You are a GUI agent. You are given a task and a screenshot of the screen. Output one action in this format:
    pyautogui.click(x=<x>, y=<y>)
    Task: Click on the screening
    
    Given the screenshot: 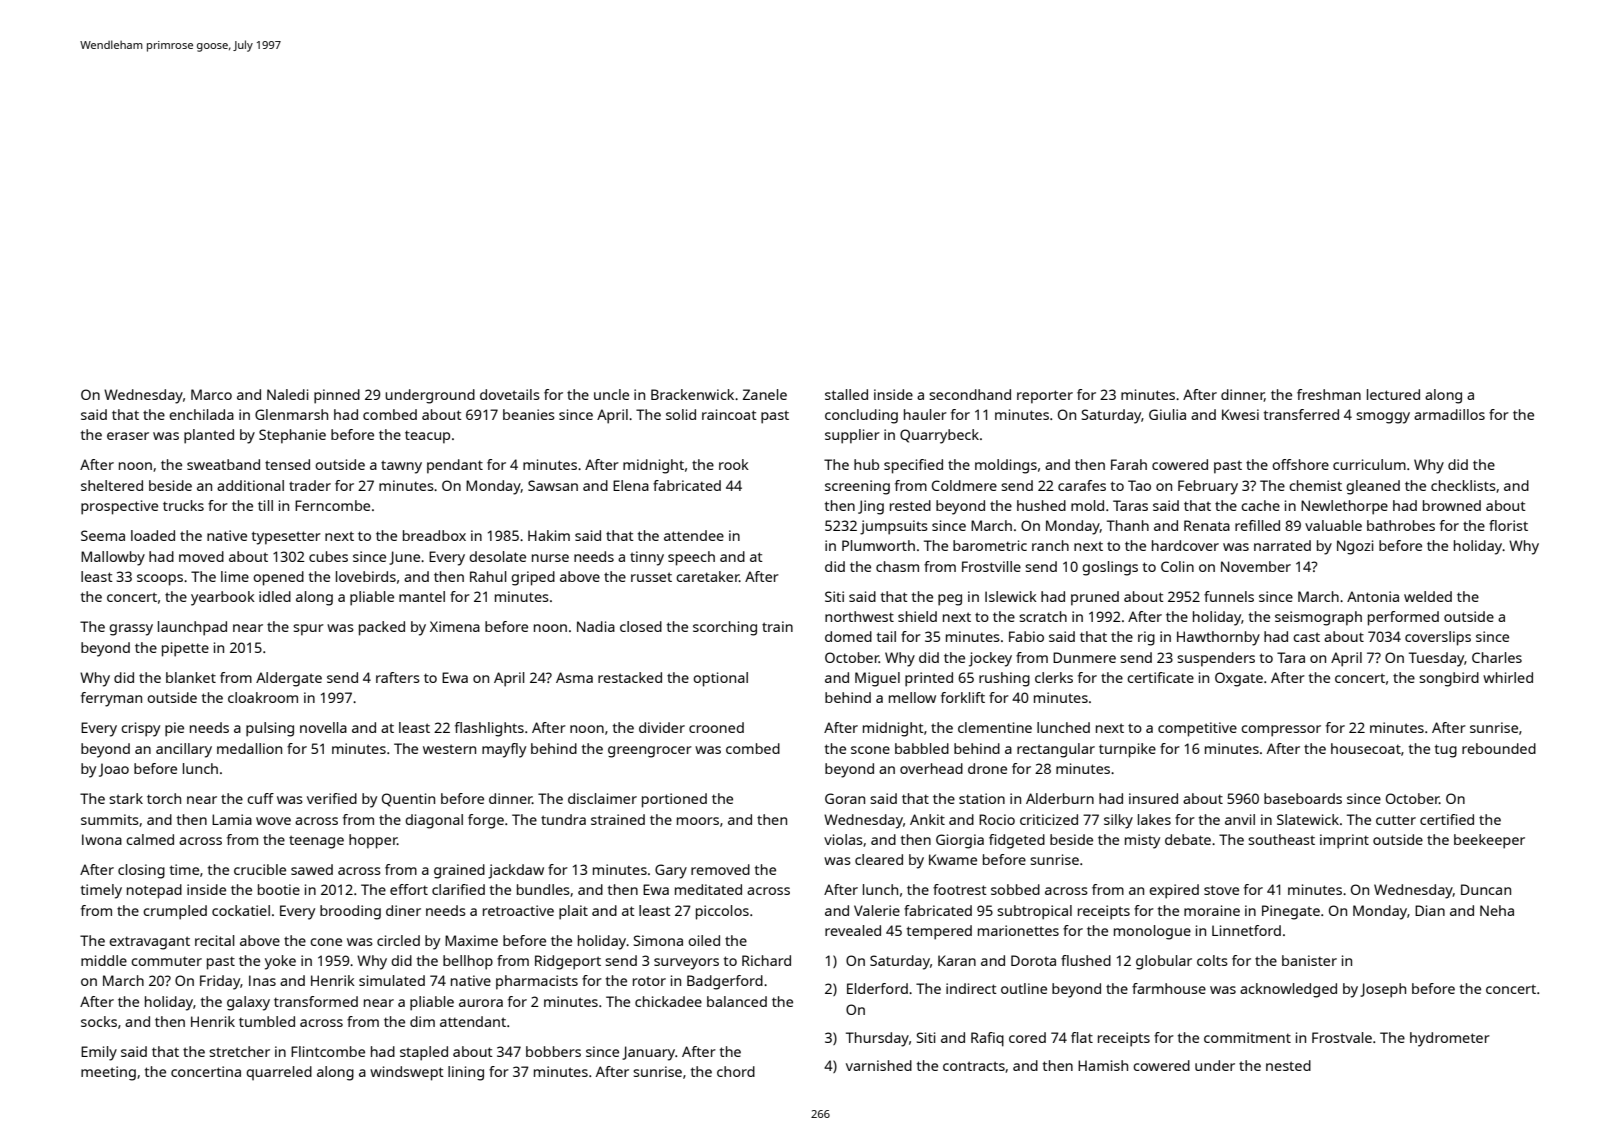 What is the action you would take?
    pyautogui.click(x=857, y=487)
